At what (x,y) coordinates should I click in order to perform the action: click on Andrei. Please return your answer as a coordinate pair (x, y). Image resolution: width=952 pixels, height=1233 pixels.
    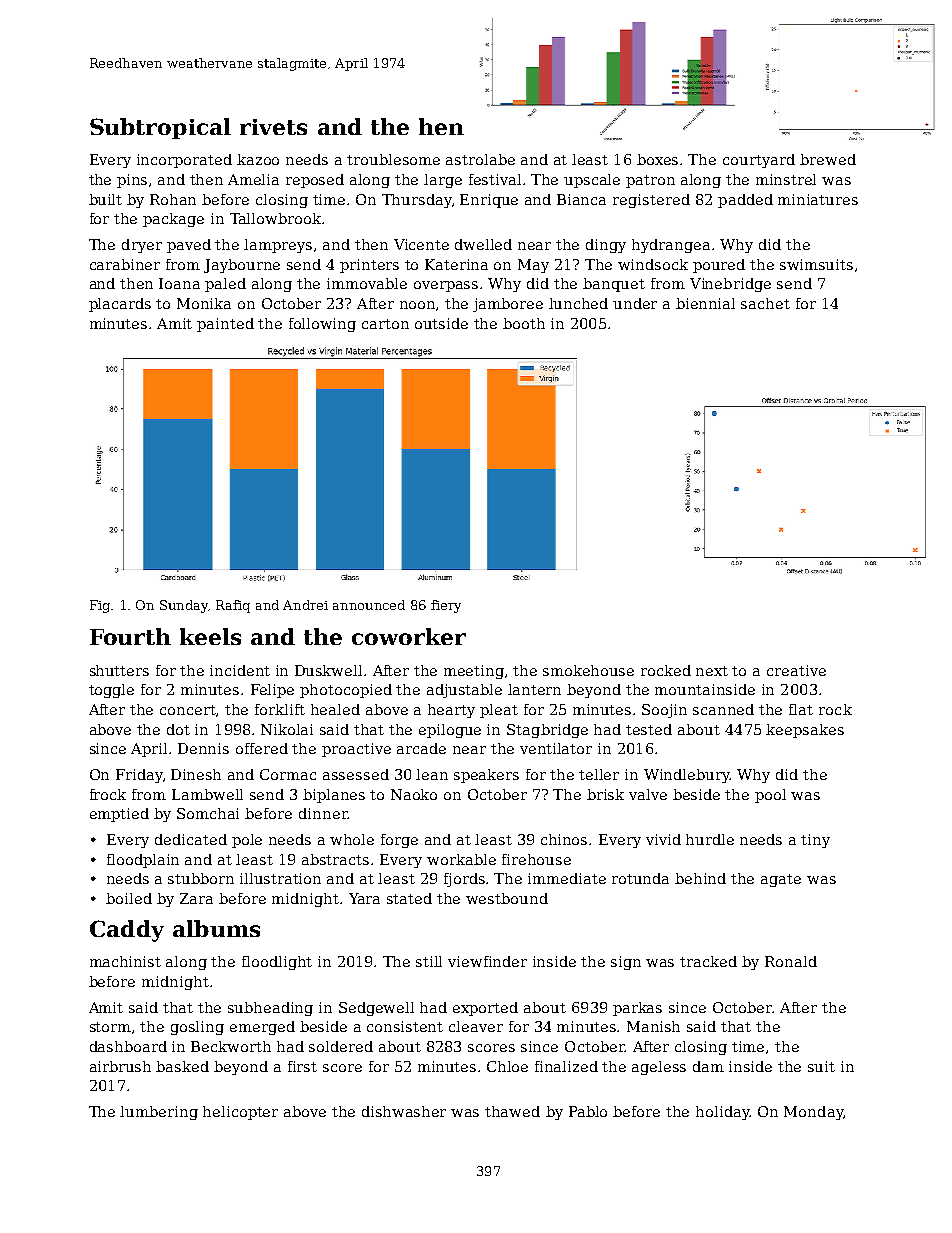
    Looking at the image, I should click on (305, 605).
